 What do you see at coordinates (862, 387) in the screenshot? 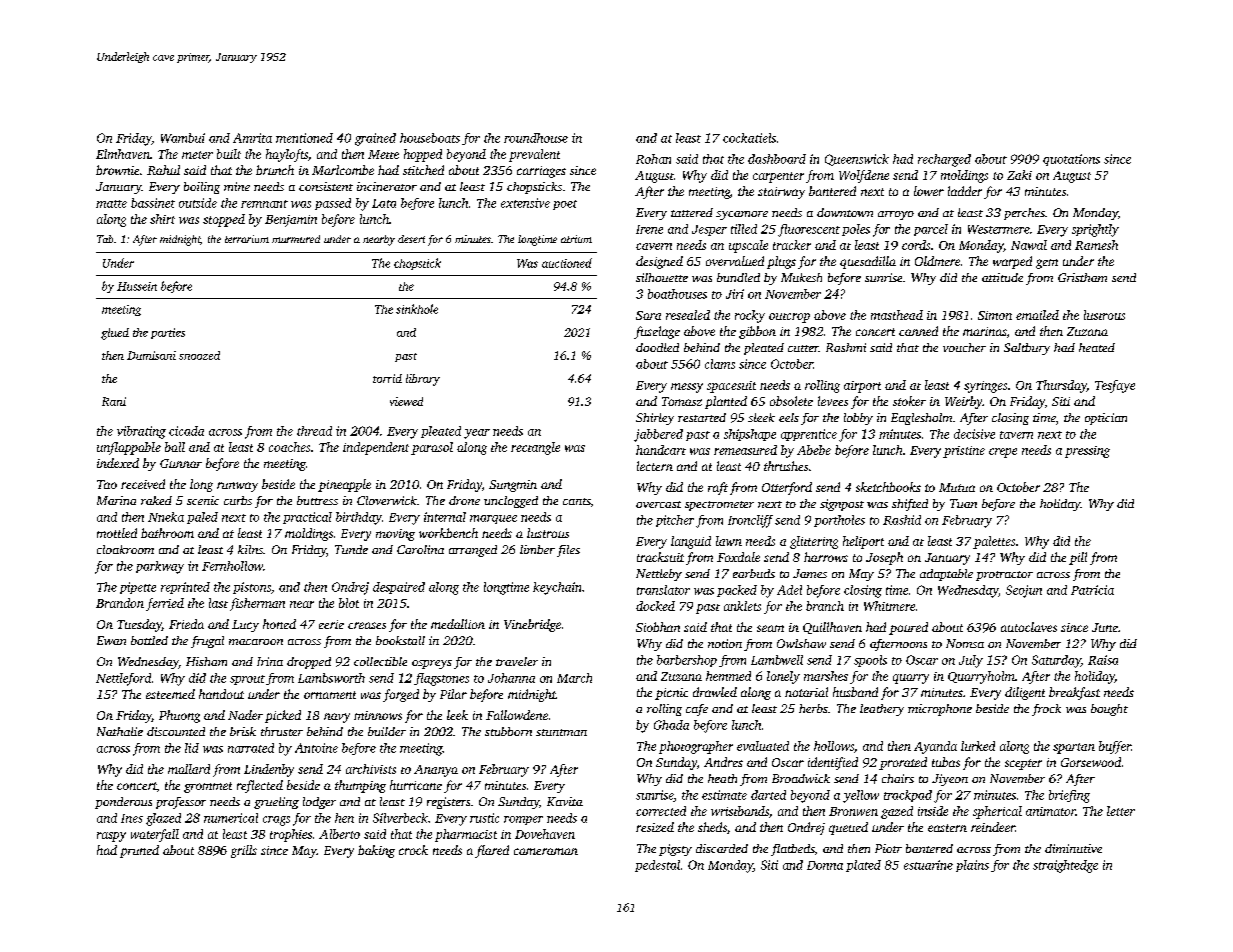
I see `airport` at bounding box center [862, 387].
